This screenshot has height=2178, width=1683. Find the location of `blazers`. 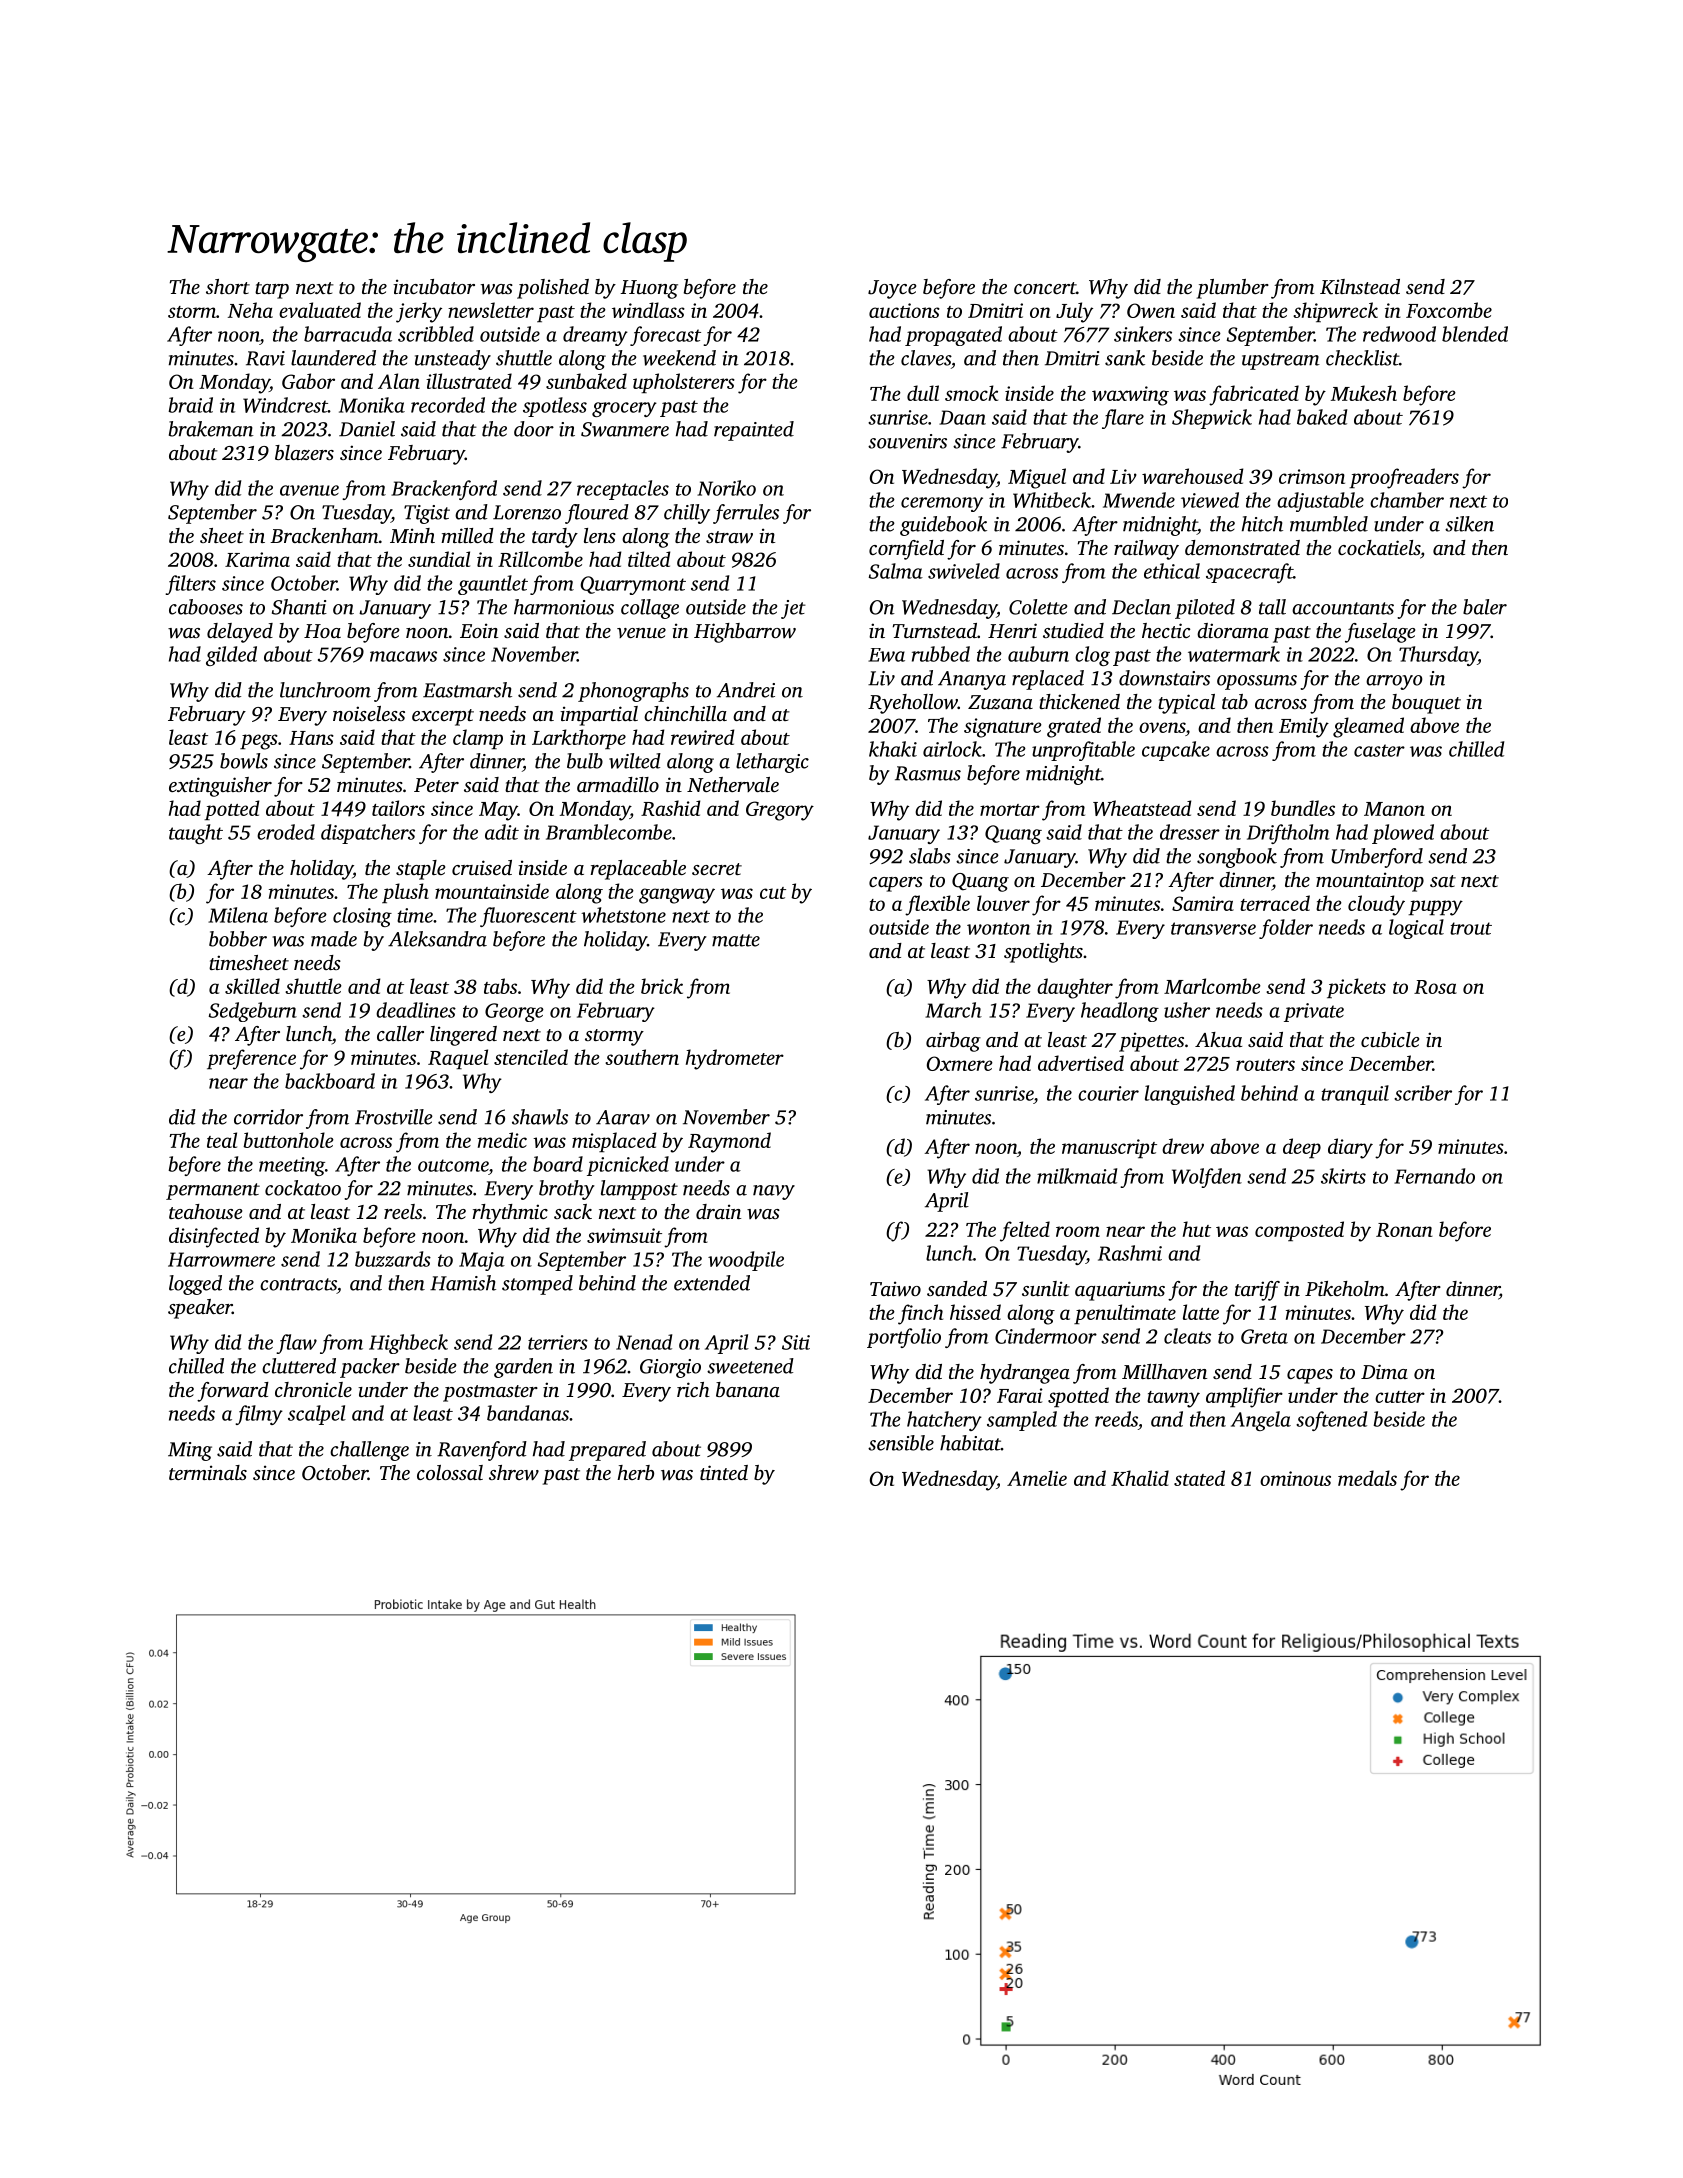

blazers is located at coordinates (304, 453).
